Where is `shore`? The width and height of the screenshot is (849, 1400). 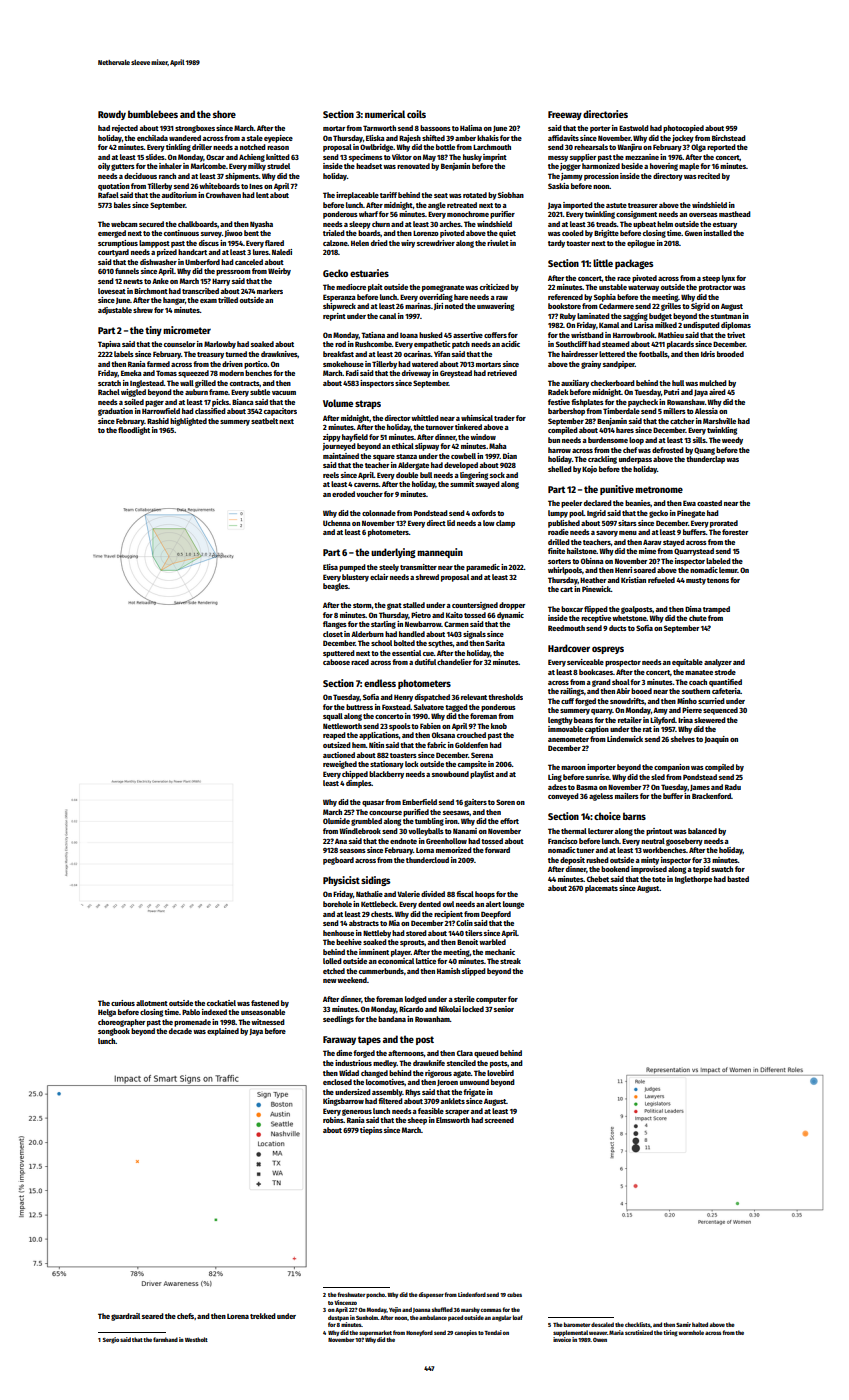
shore is located at coordinates (224, 114).
